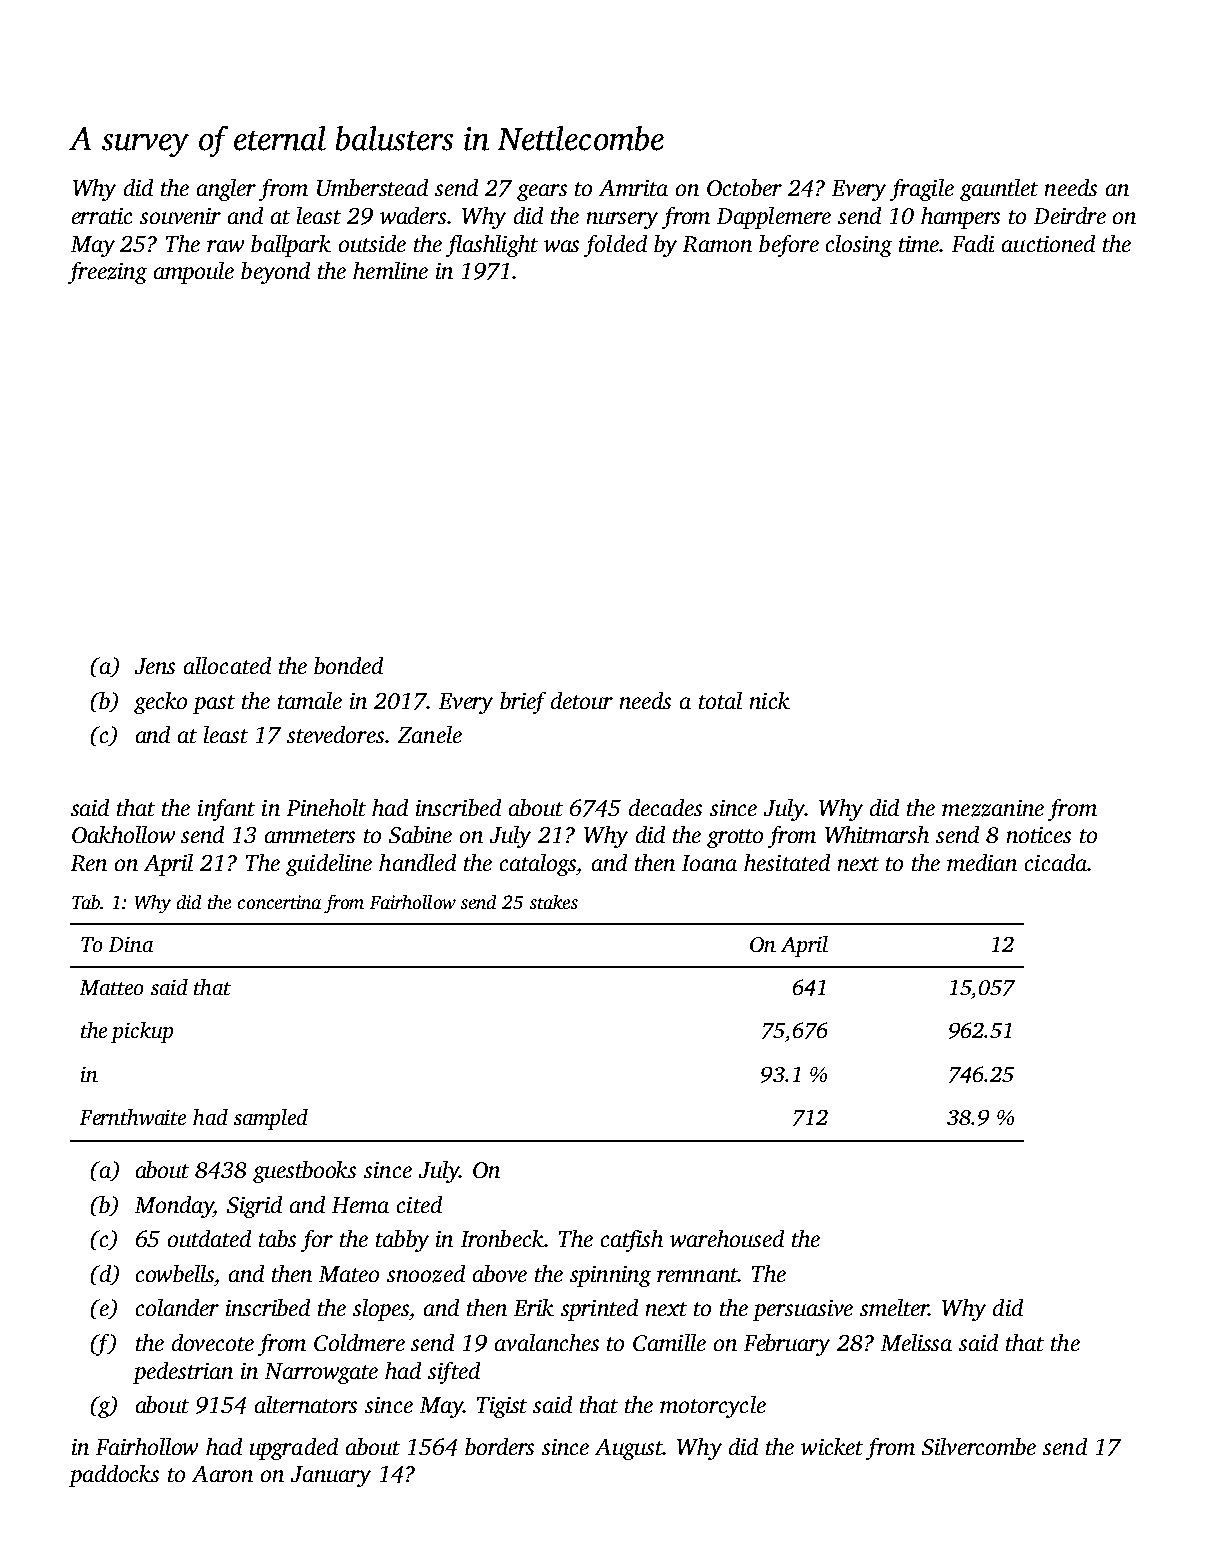 The height and width of the page is (1567, 1211). Describe the element at coordinates (227, 665) in the page. I see `allocated` at that location.
